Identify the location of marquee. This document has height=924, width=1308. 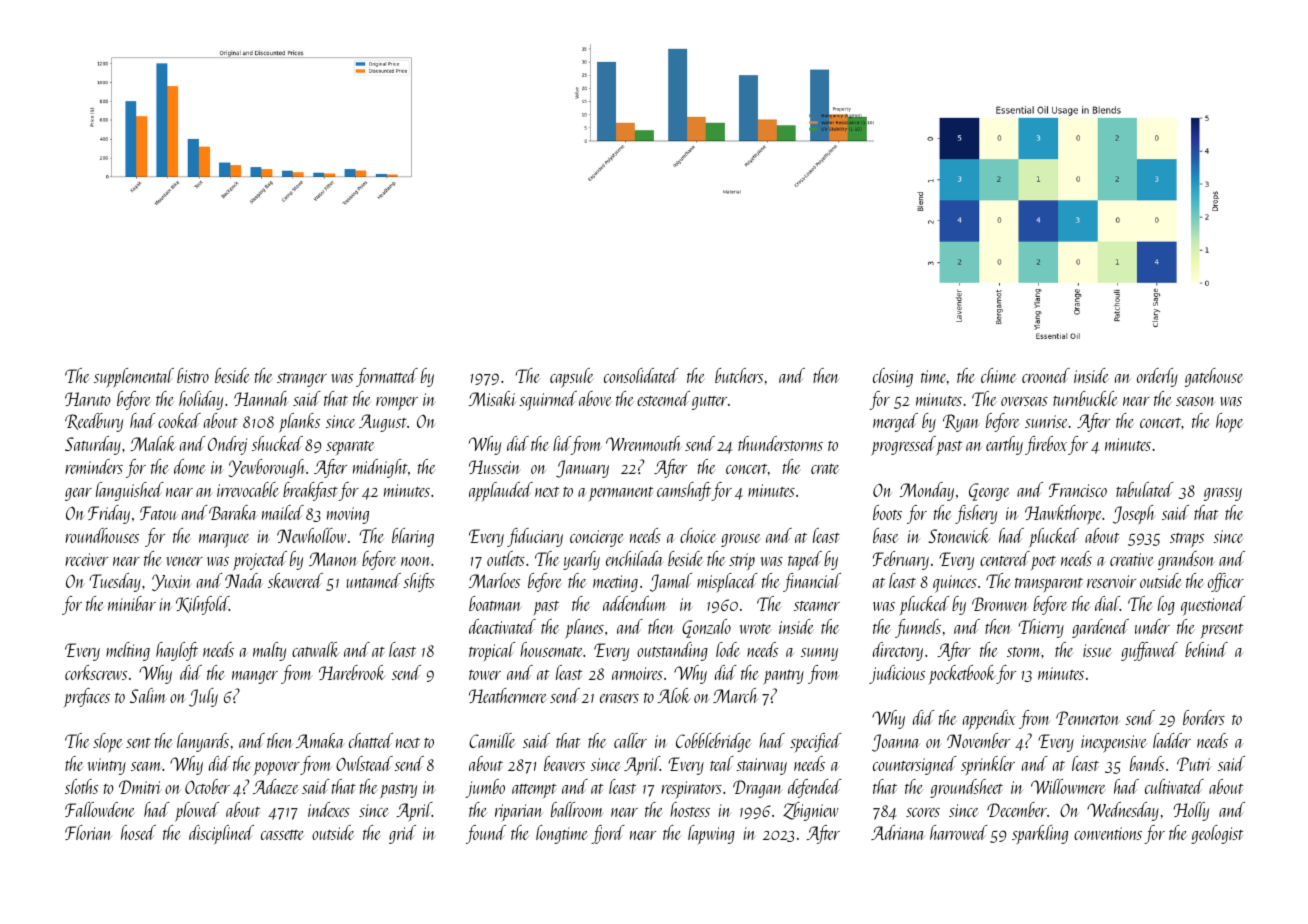
(224, 541).
